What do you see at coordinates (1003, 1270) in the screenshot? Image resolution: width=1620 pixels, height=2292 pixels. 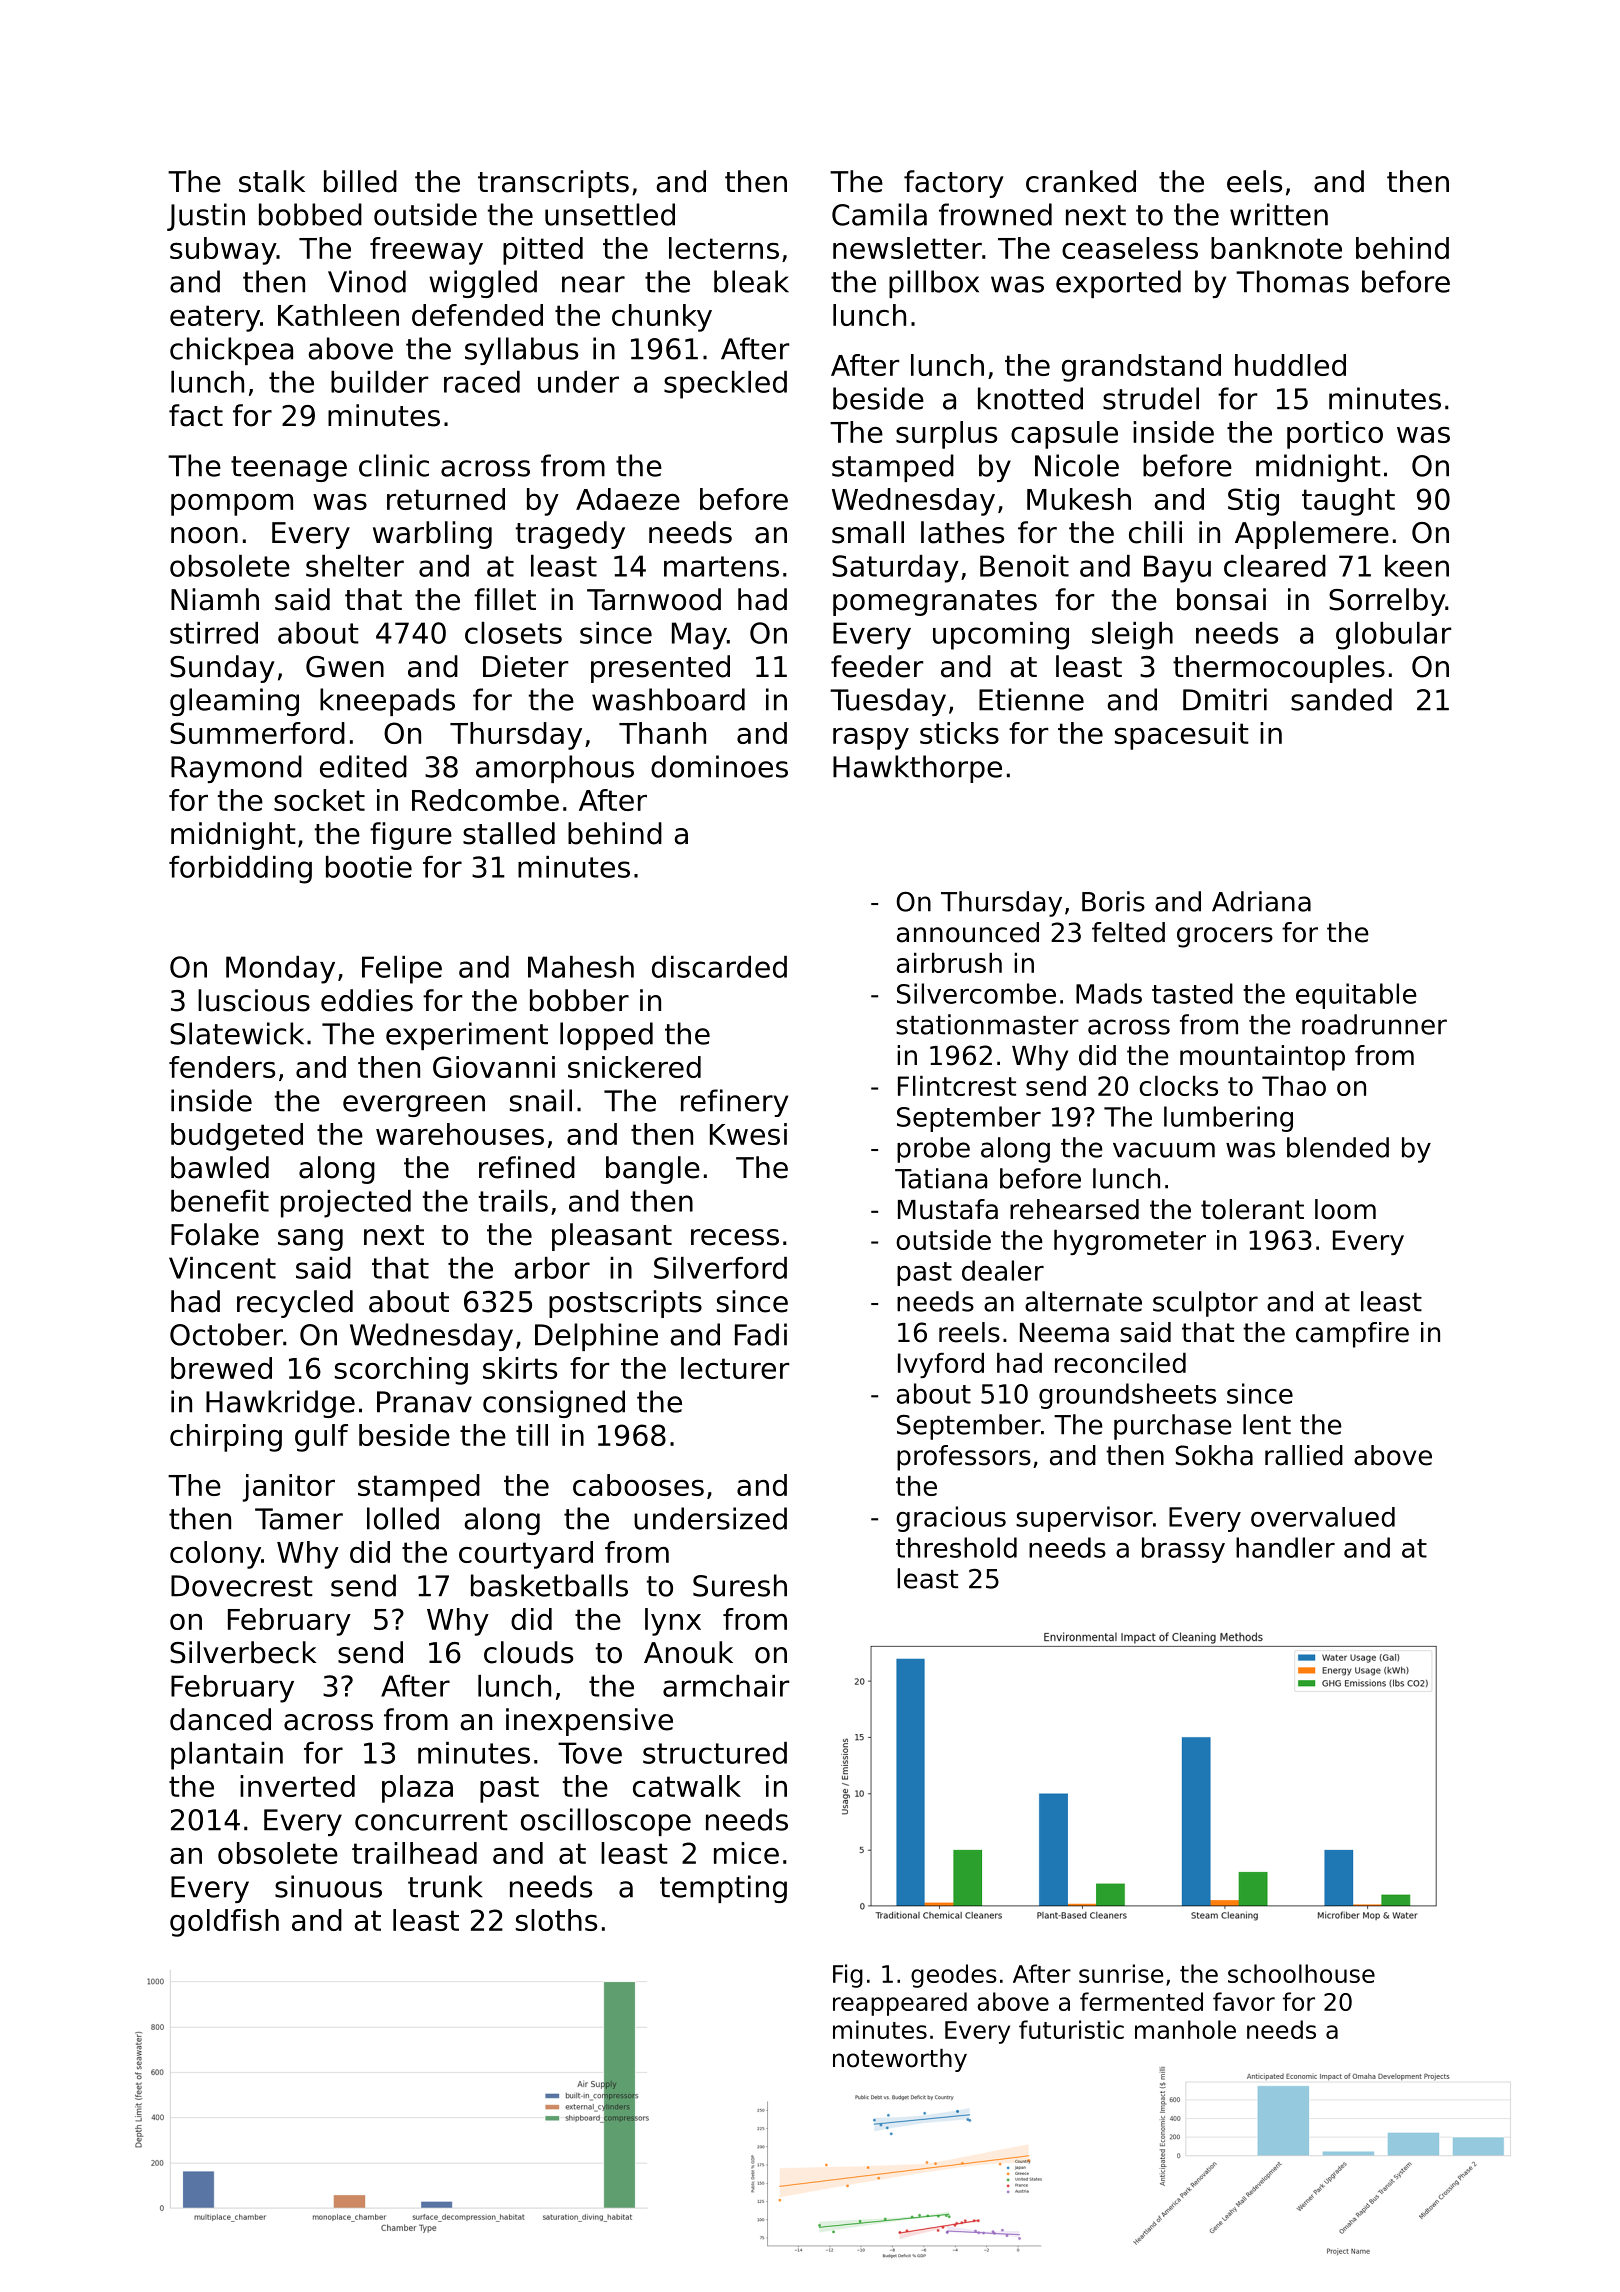 I see `dealer` at bounding box center [1003, 1270].
